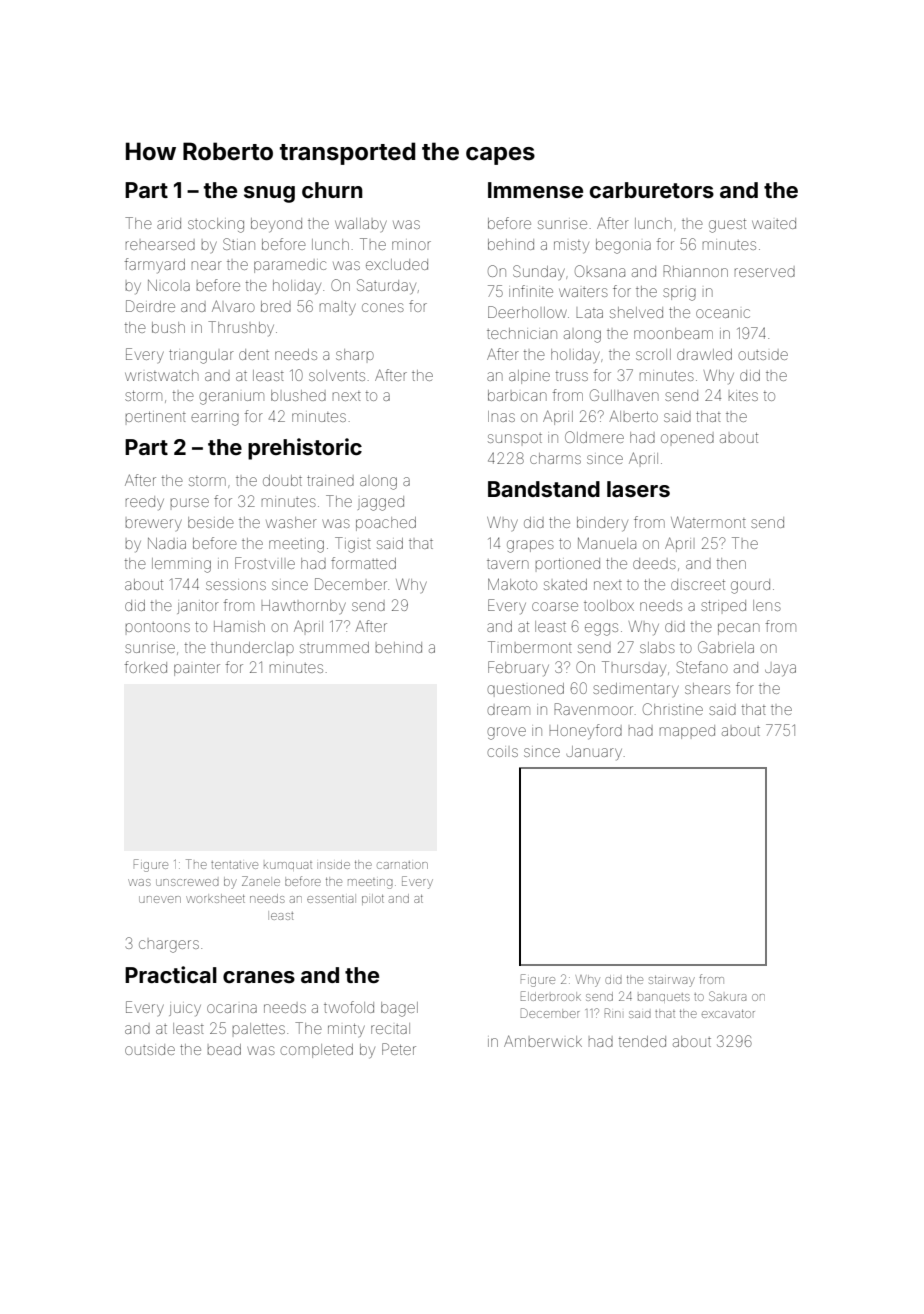 This screenshot has height=1314, width=924. Describe the element at coordinates (652, 190) in the screenshot. I see `carburetors` at that location.
